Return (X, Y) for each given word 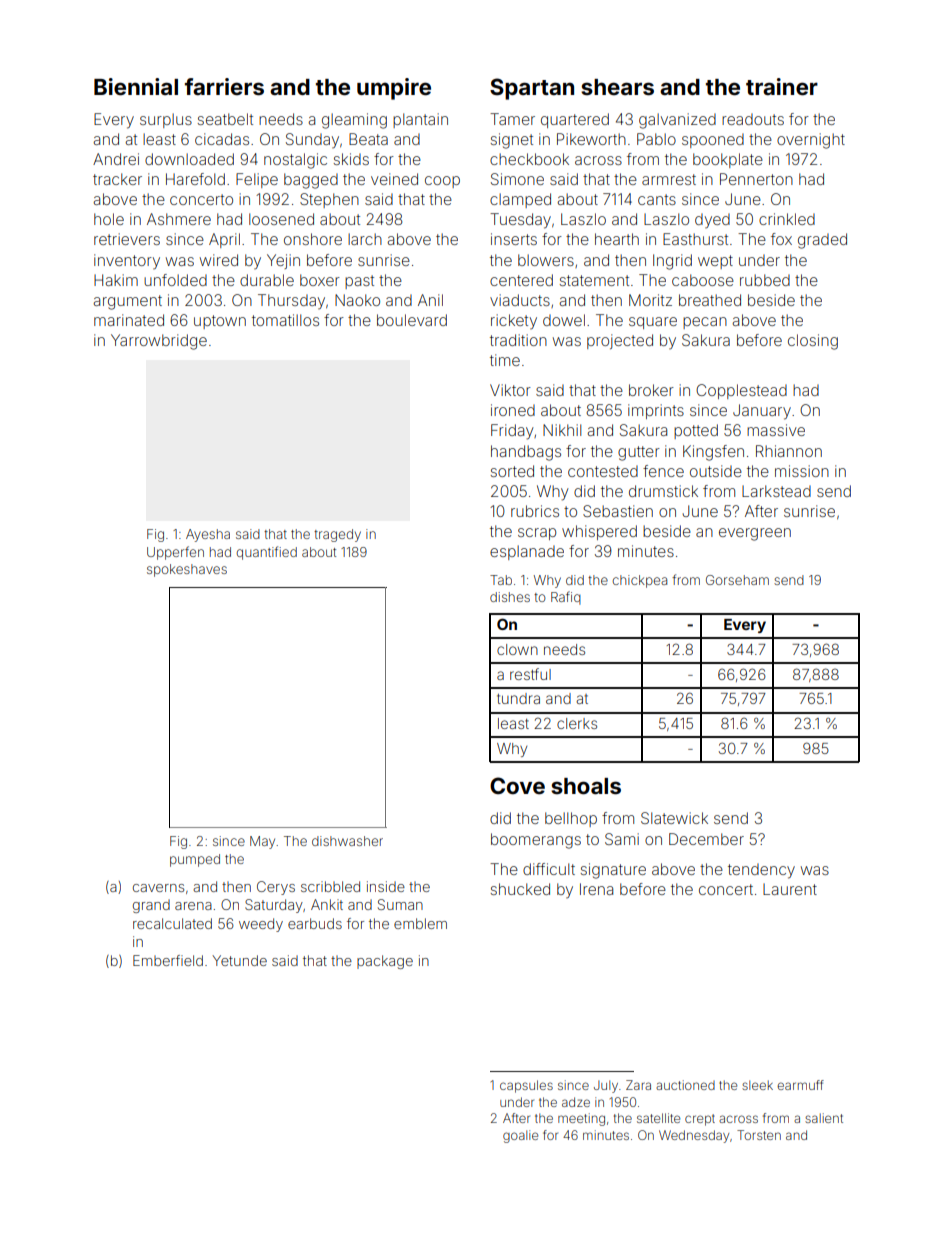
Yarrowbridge (159, 342)
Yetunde (239, 960)
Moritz (650, 300)
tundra (518, 698)
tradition (518, 340)
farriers (224, 86)
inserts (514, 239)
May (262, 842)
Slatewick (674, 818)
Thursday (291, 301)
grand (151, 906)
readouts (753, 119)
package (385, 962)
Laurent (790, 889)
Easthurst (695, 239)
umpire (394, 89)
